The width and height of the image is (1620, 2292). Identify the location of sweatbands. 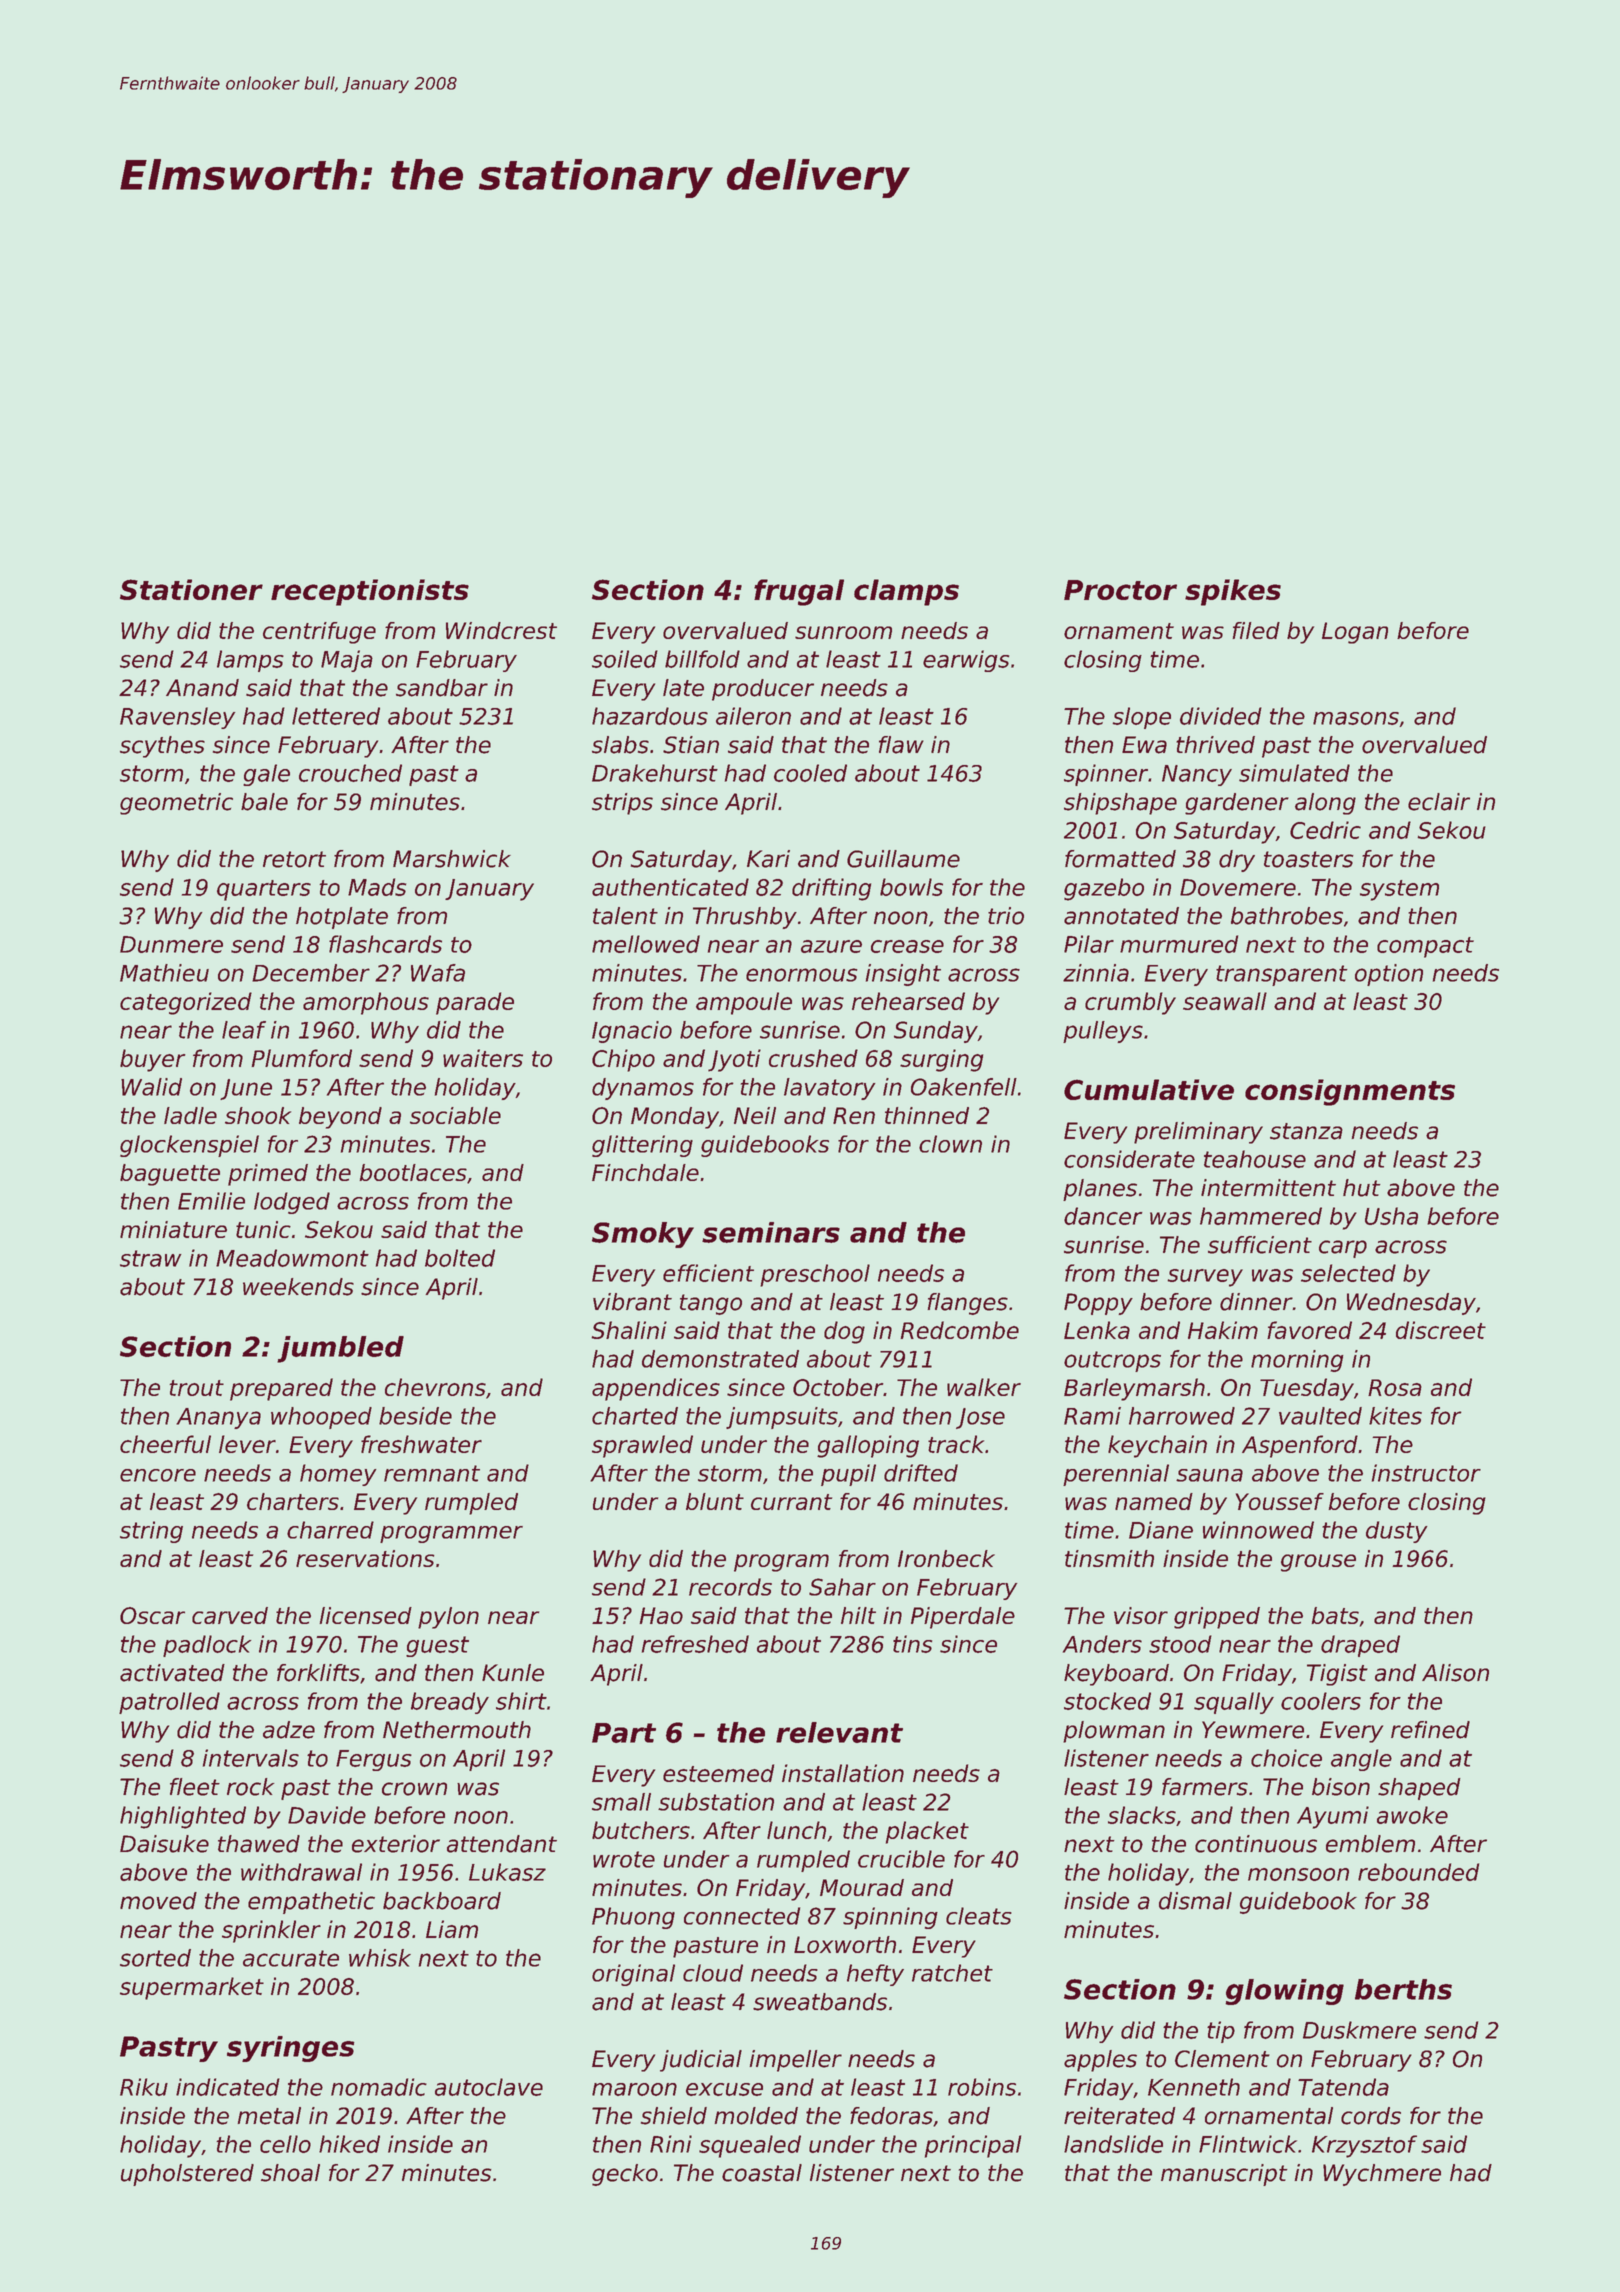
(820, 2002).
